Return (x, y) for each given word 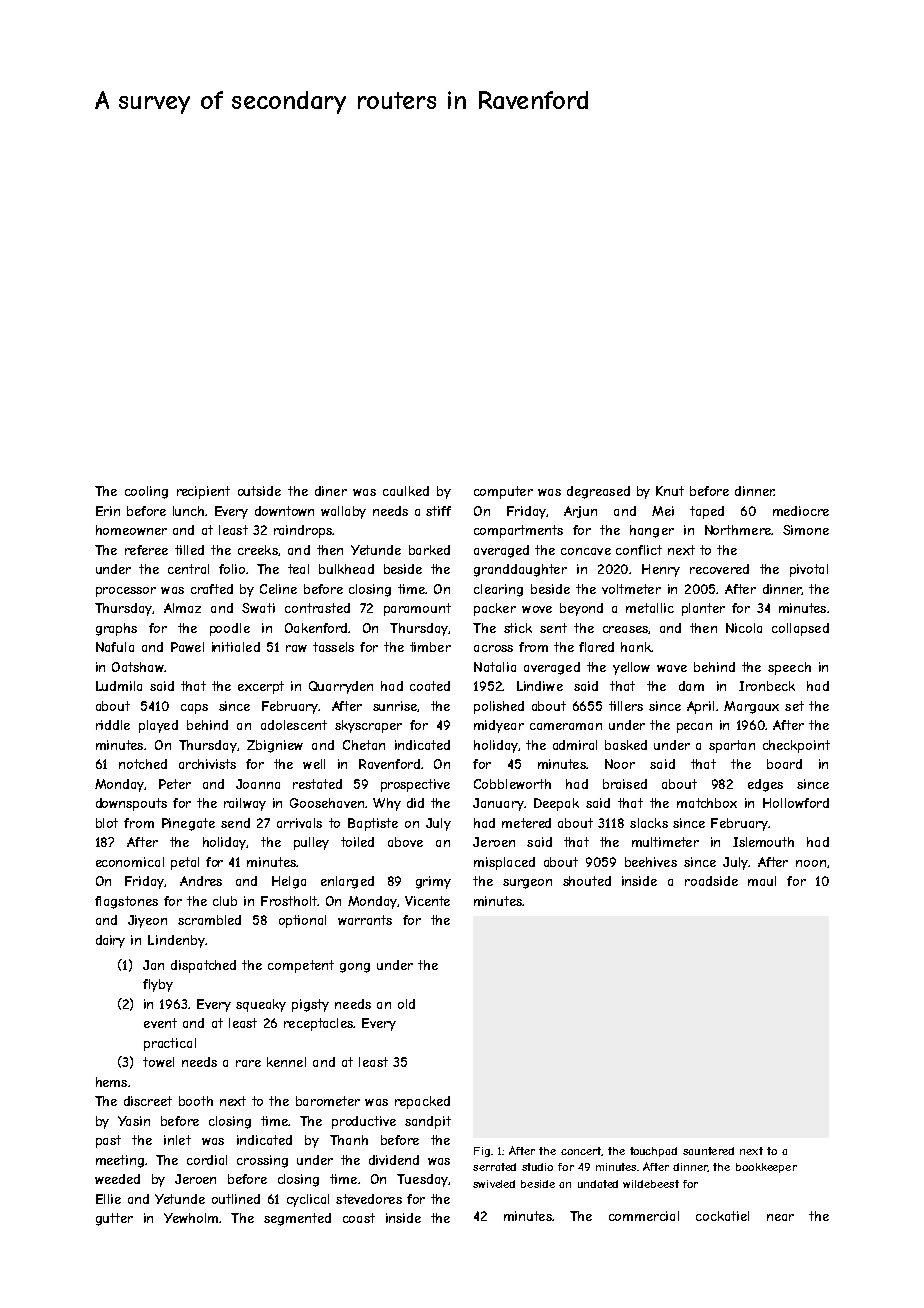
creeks (258, 550)
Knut (670, 491)
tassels (333, 647)
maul (762, 881)
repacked (422, 1102)
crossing (262, 1161)
